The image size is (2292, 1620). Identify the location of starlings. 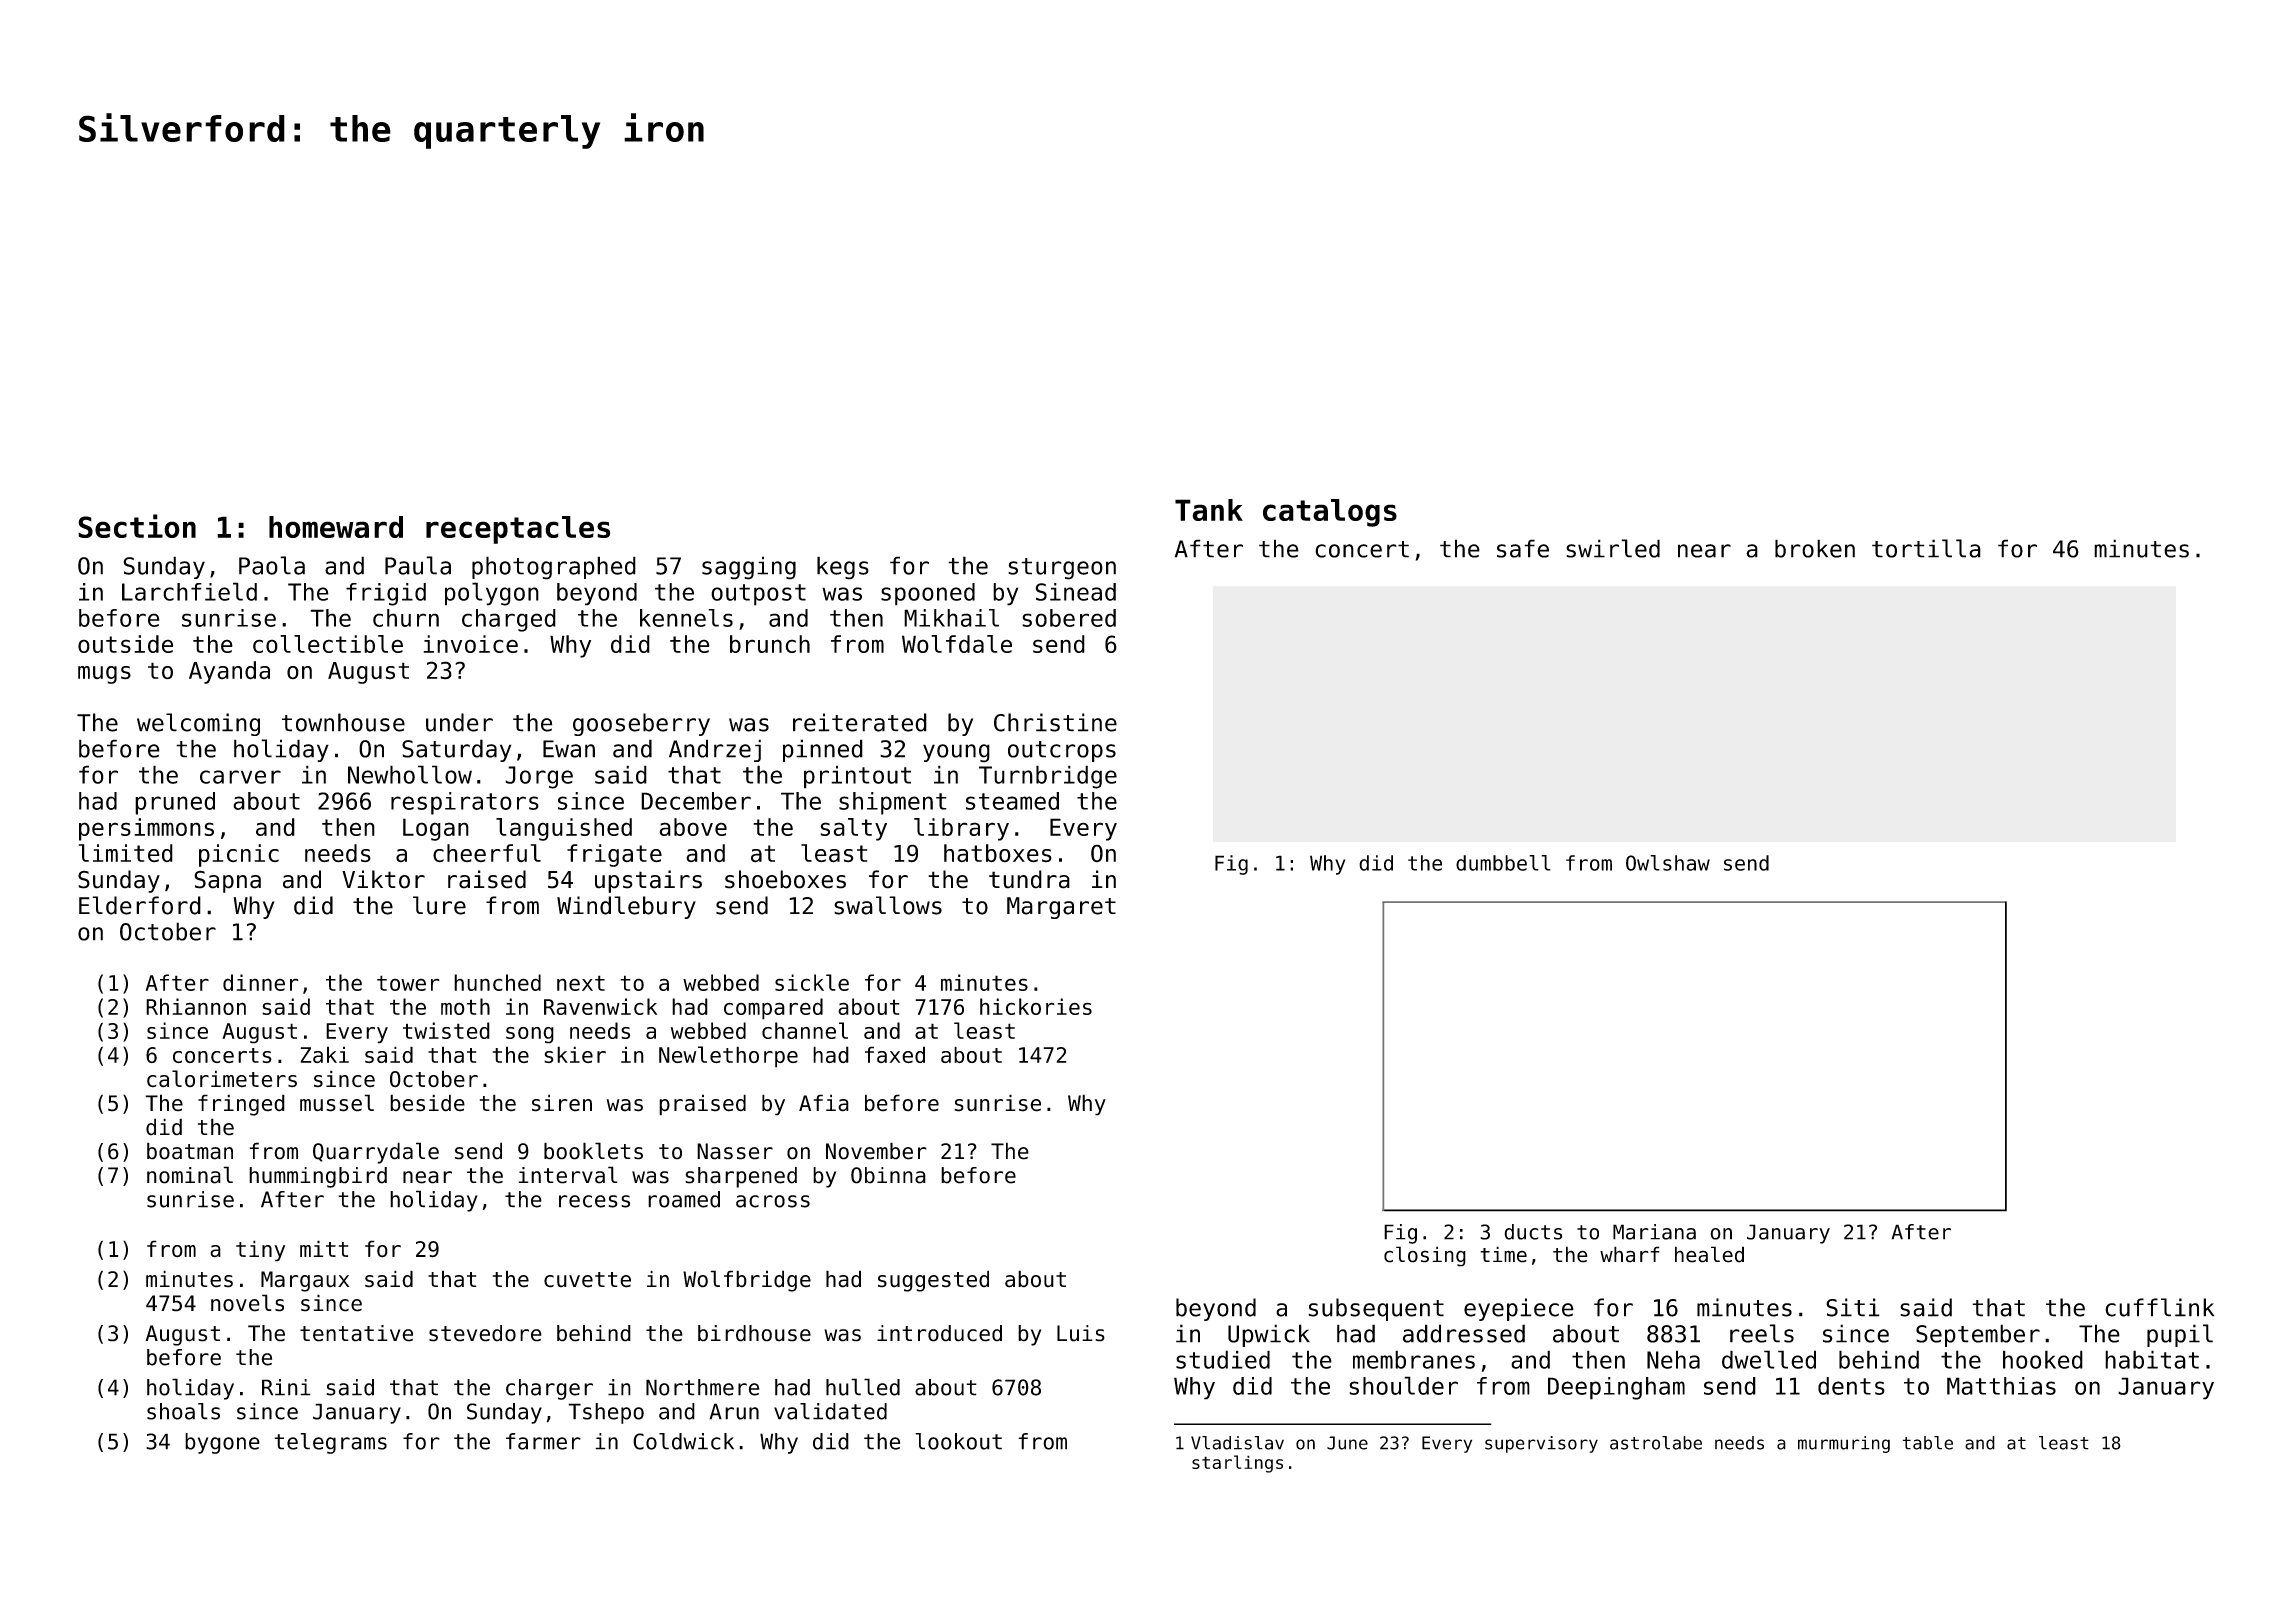
(1237, 1464).
